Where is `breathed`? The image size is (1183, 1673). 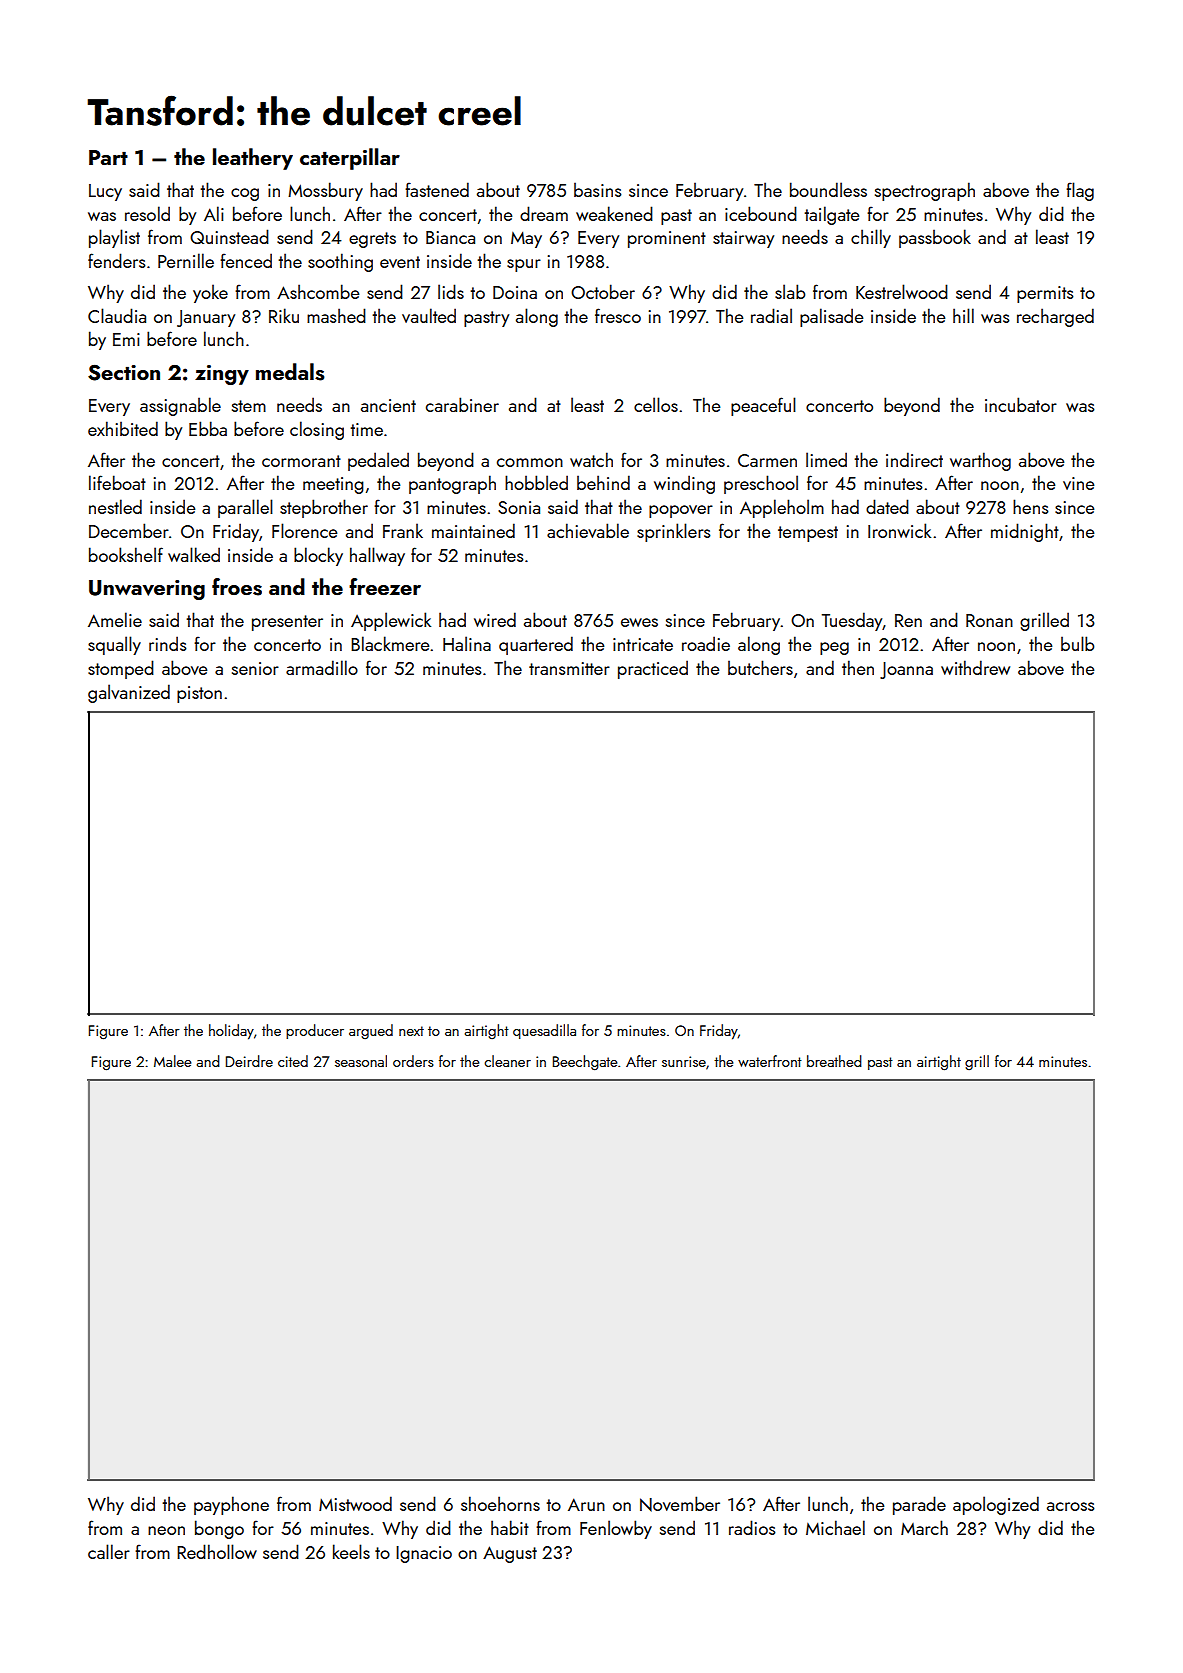 breathed is located at coordinates (834, 1061).
